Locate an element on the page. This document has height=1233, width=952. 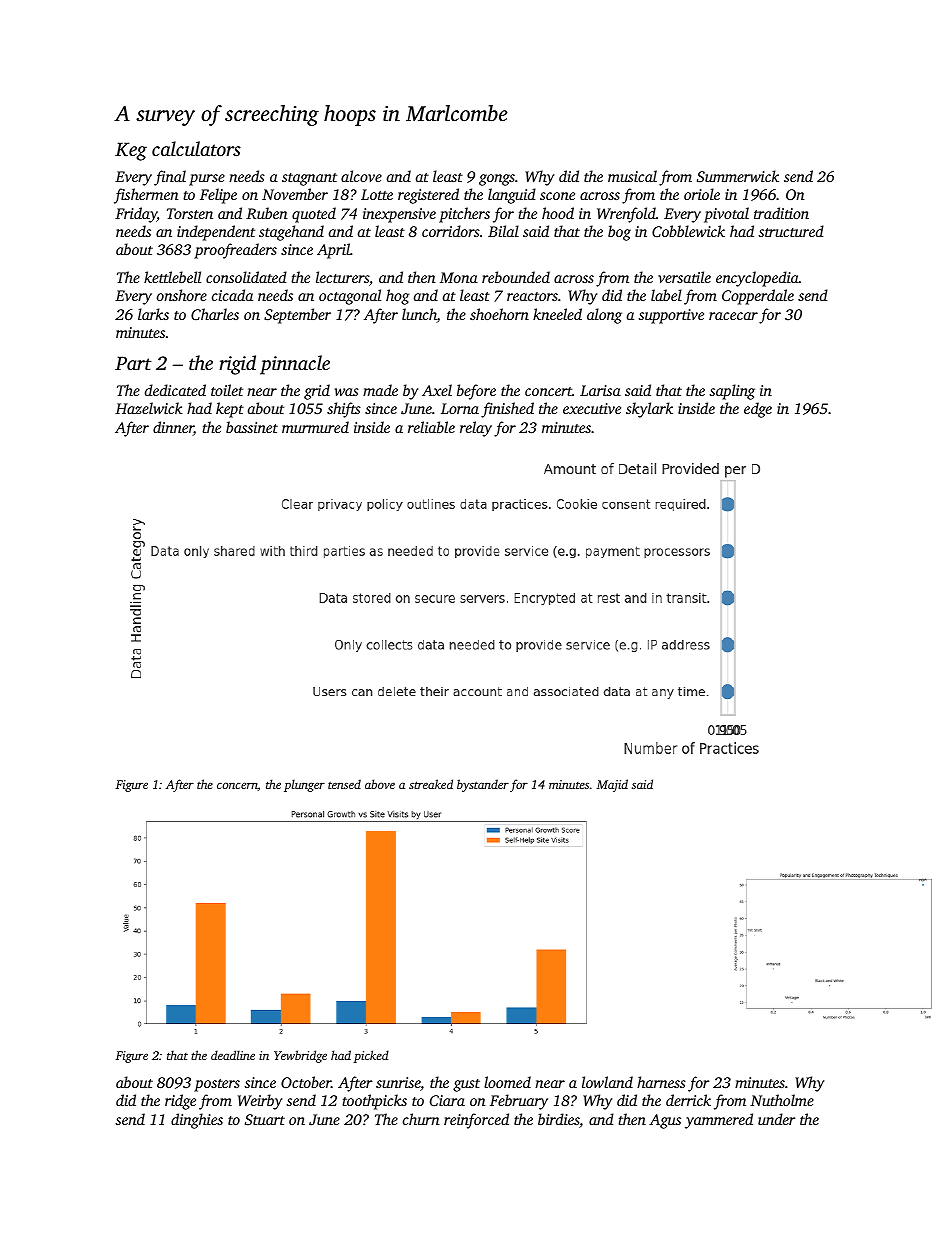
Majid is located at coordinates (612, 785).
